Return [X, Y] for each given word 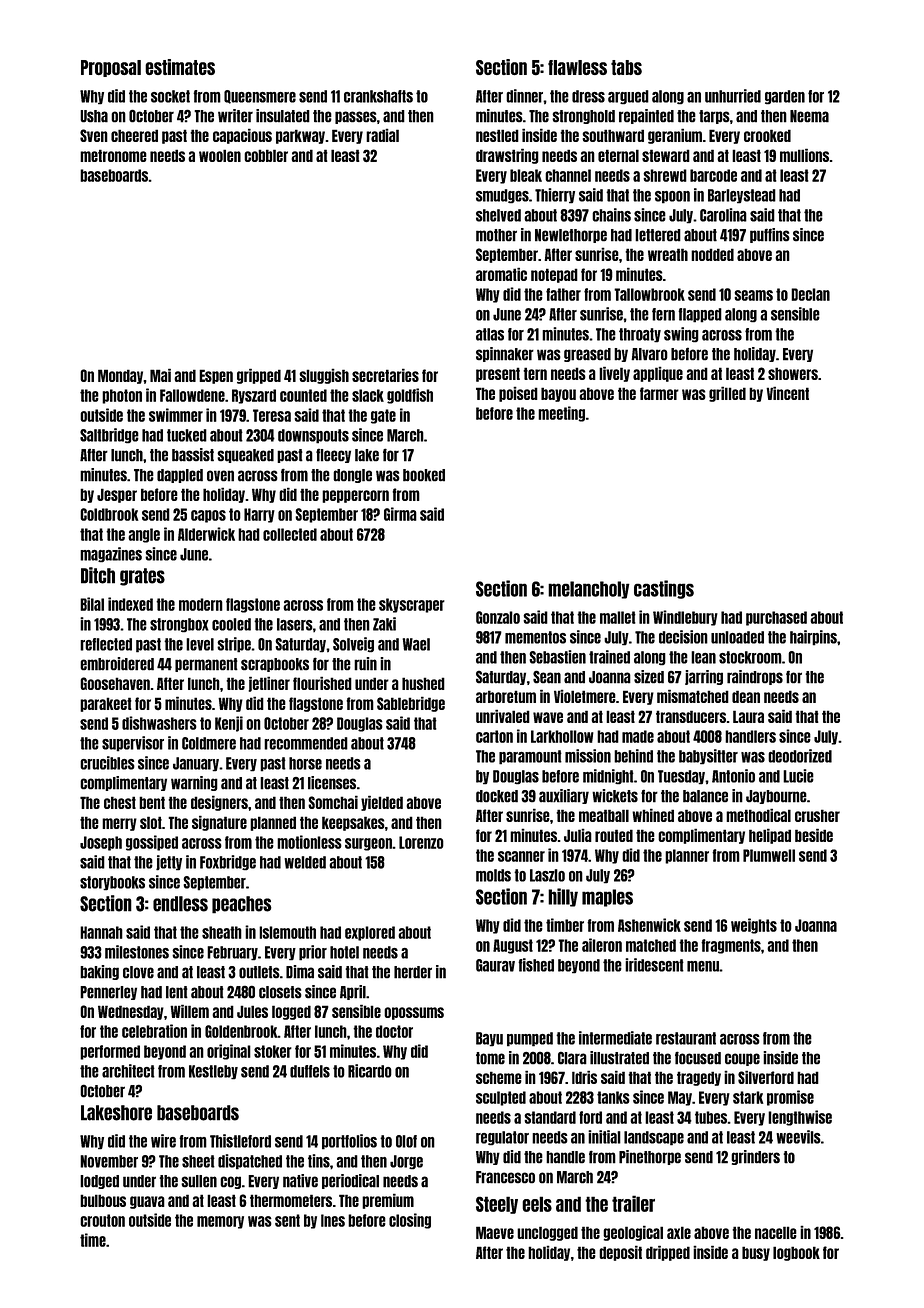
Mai [160, 375]
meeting [561, 414]
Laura [748, 716]
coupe [742, 1059]
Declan [810, 294]
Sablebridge [411, 704]
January [196, 764]
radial [382, 135]
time [93, 1240]
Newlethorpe [571, 236]
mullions [804, 155]
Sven [94, 135]
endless [180, 904]
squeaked [245, 456]
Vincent [787, 393]
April [353, 992]
